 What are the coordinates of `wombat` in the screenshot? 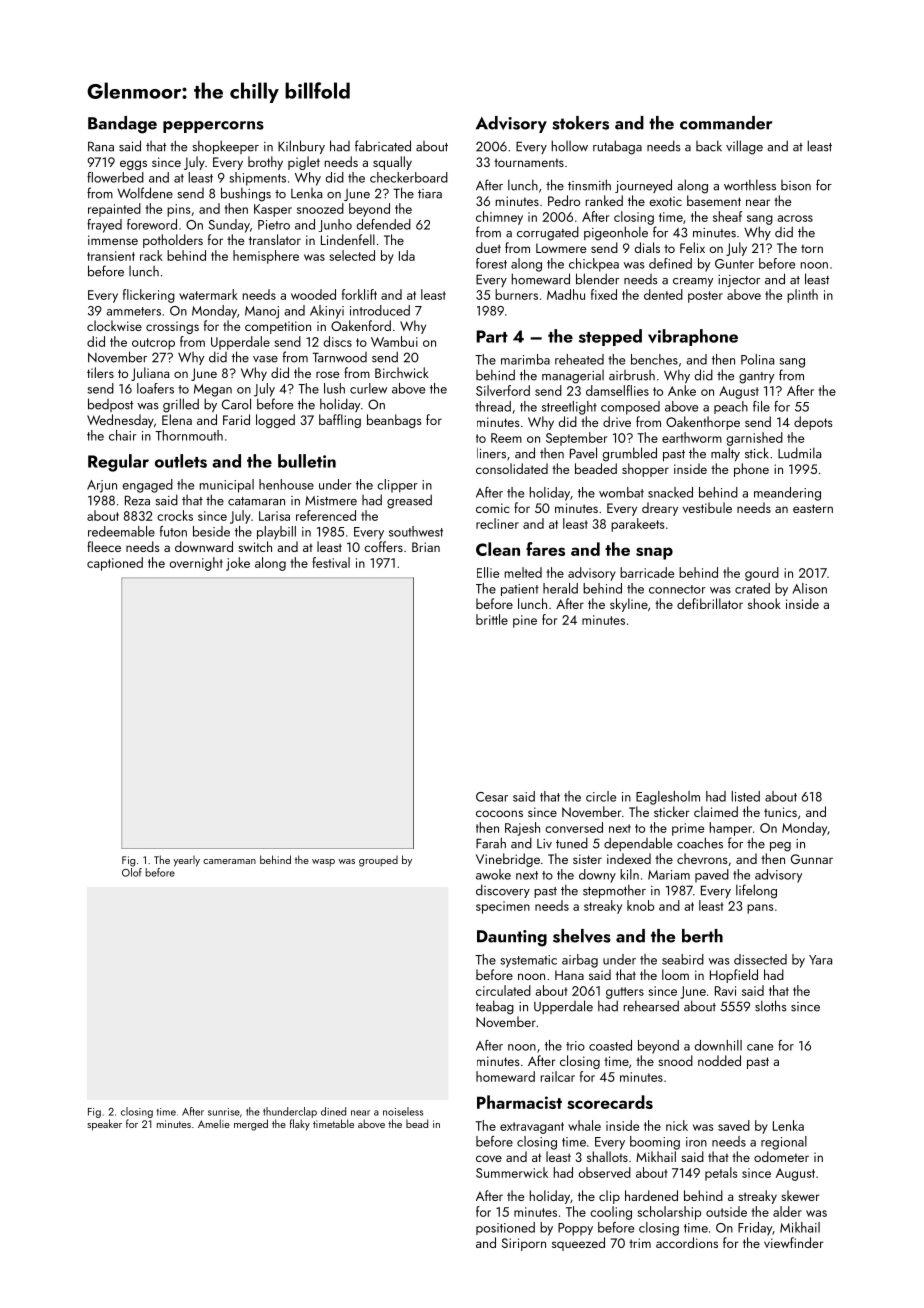 It's located at (621, 492).
